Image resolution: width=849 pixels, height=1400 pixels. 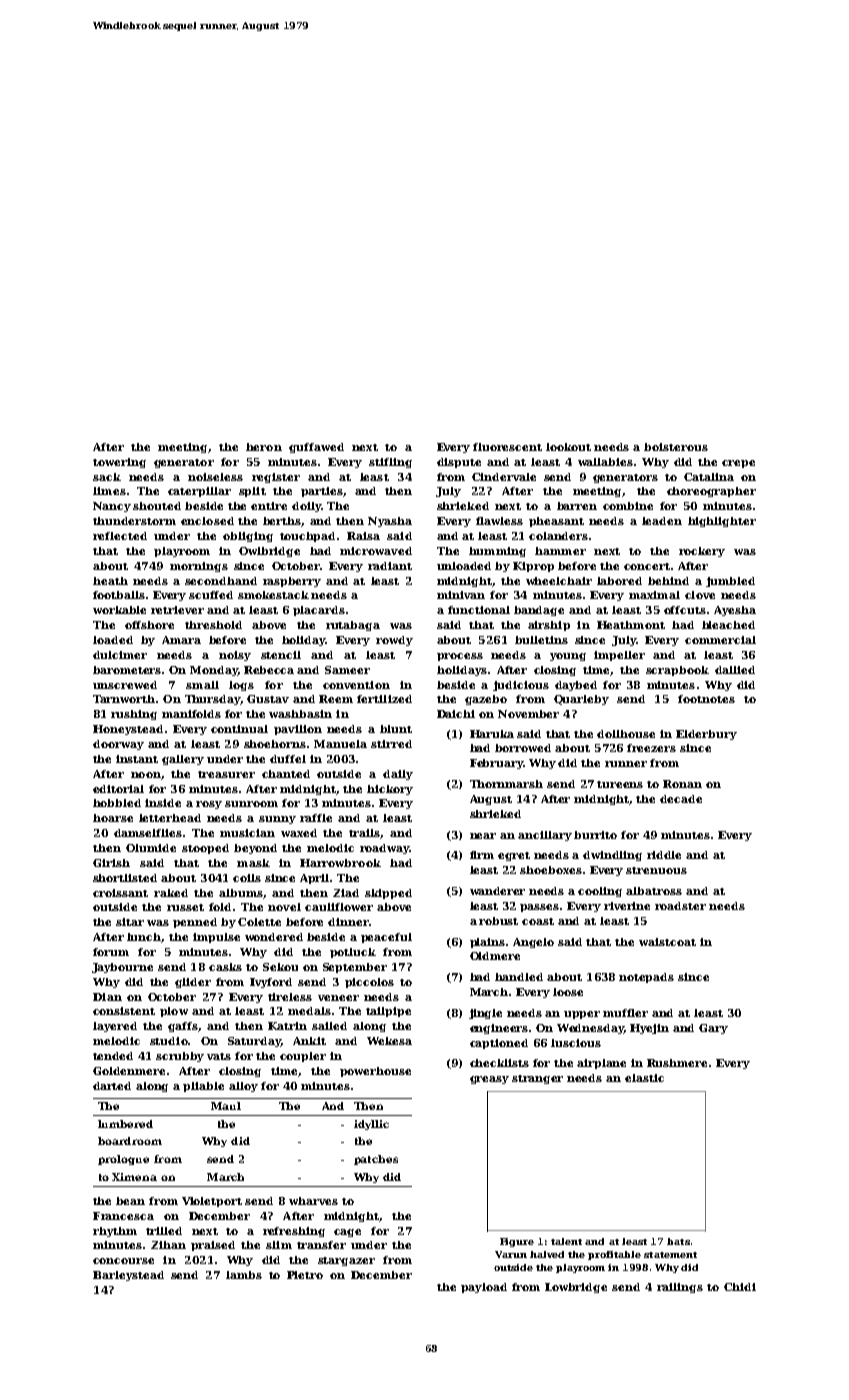 What do you see at coordinates (577, 506) in the screenshot?
I see `barren` at bounding box center [577, 506].
